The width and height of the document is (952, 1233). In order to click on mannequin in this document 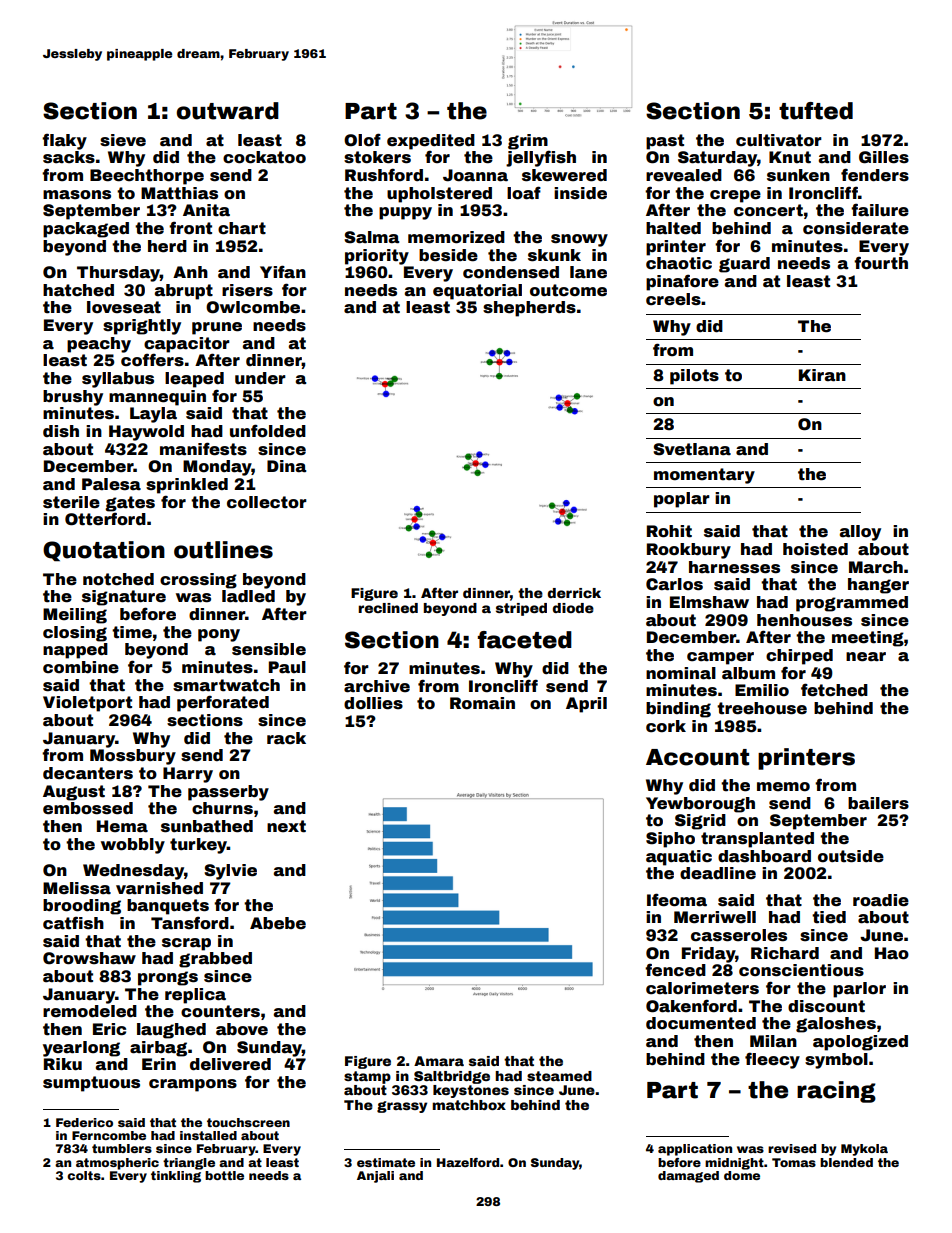, I will do `click(157, 398)`.
